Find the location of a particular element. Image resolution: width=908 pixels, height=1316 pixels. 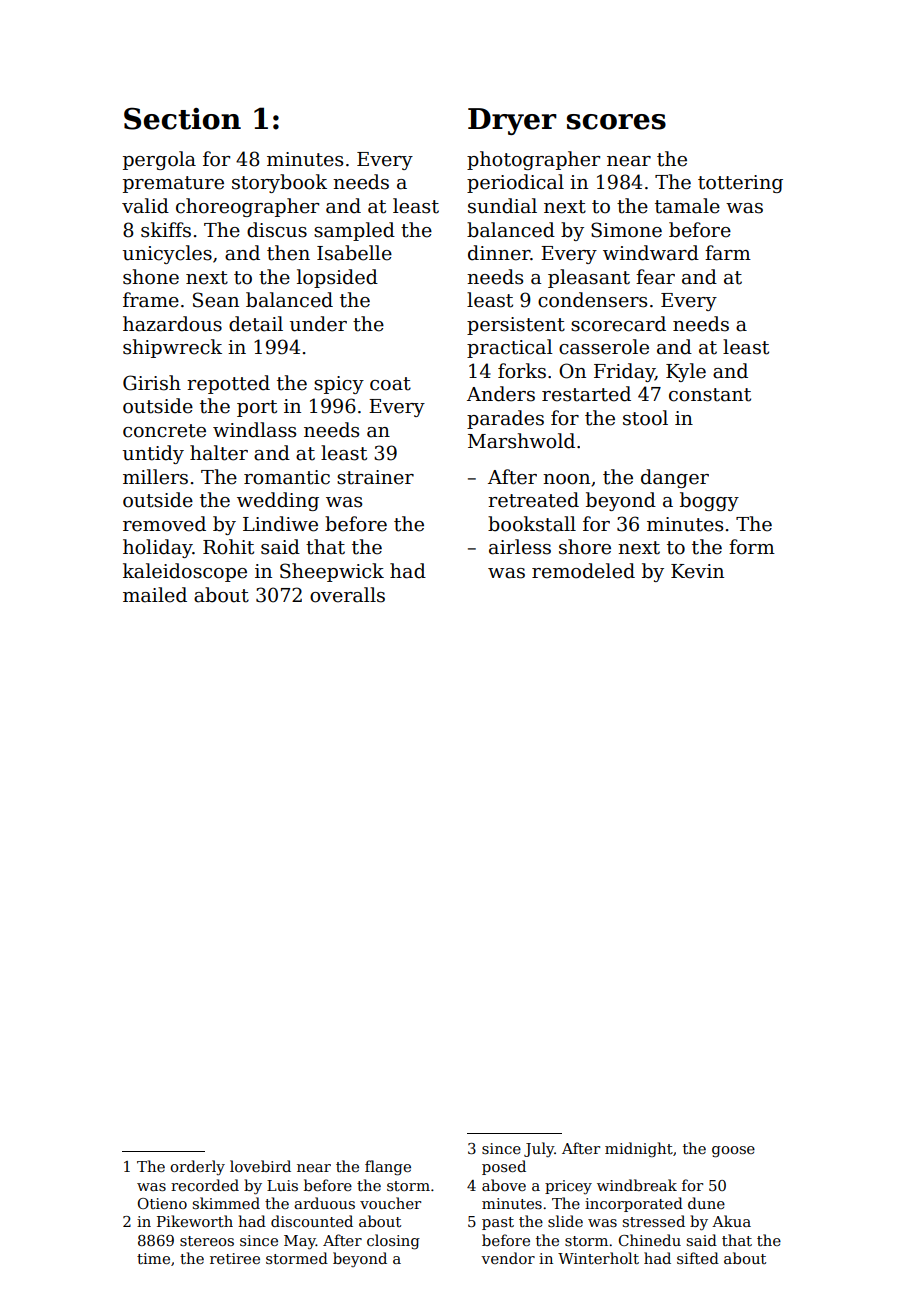

Section is located at coordinates (182, 118).
